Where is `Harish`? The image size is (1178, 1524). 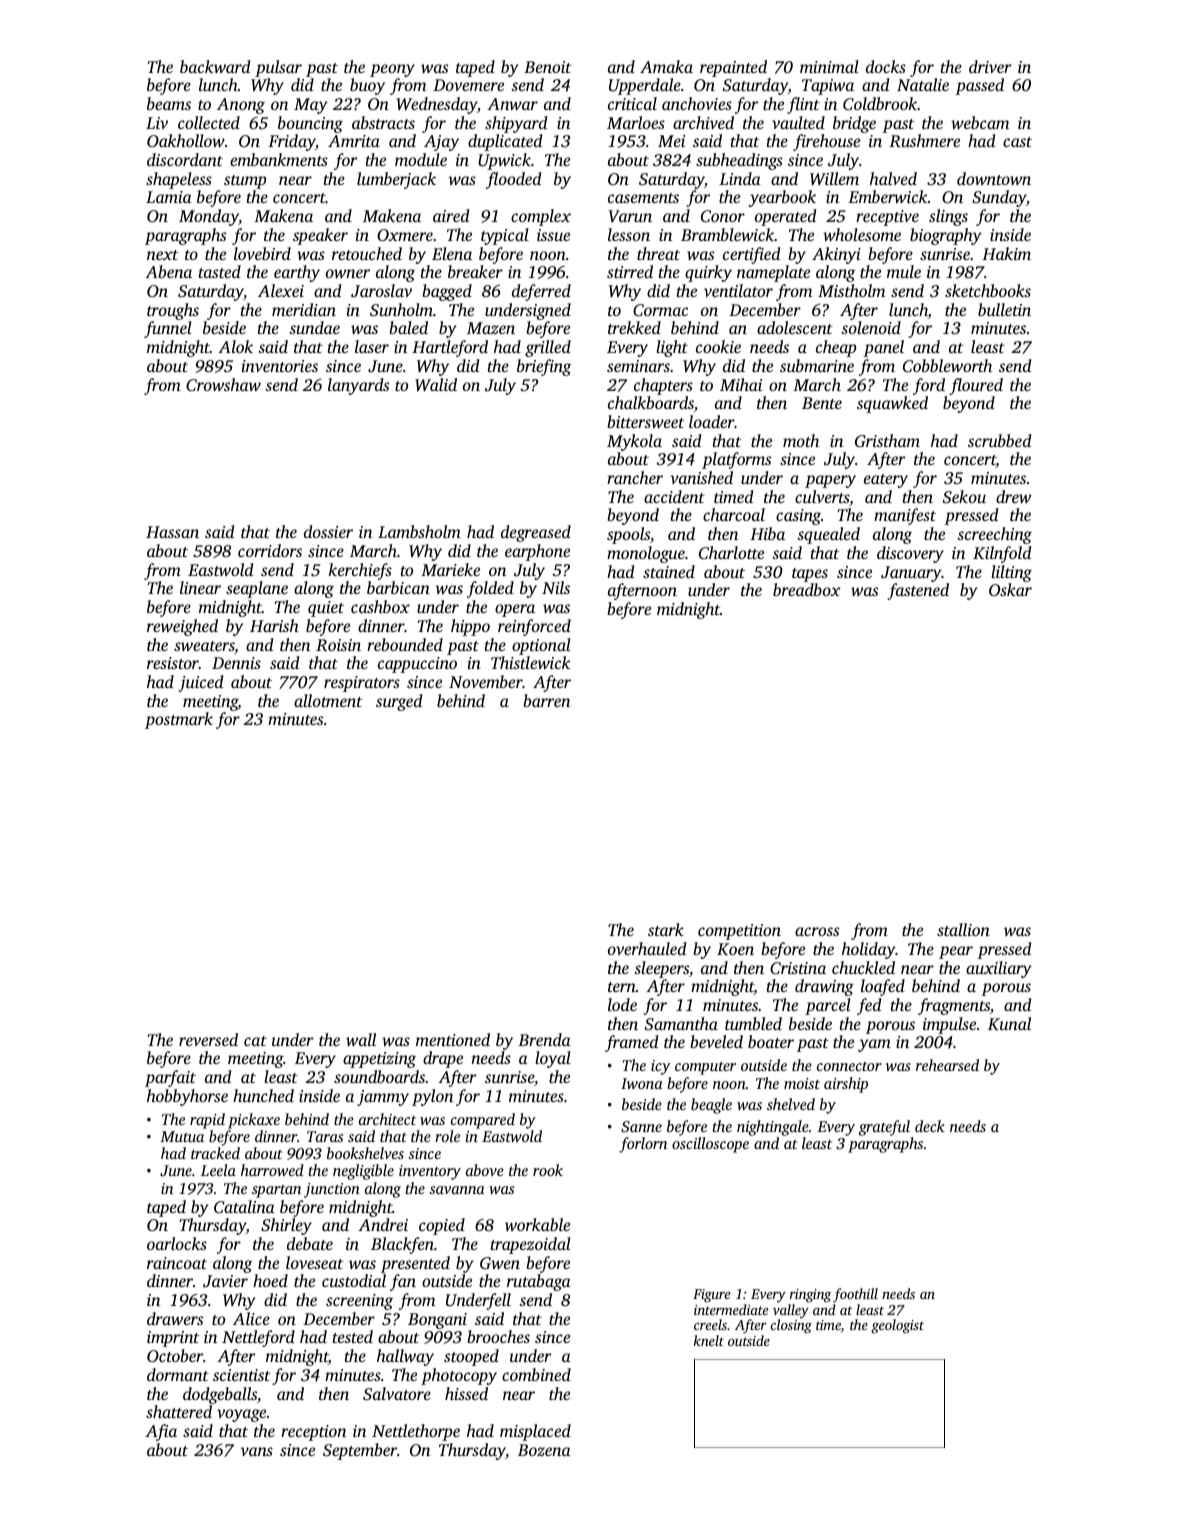
Harish is located at coordinates (274, 625).
